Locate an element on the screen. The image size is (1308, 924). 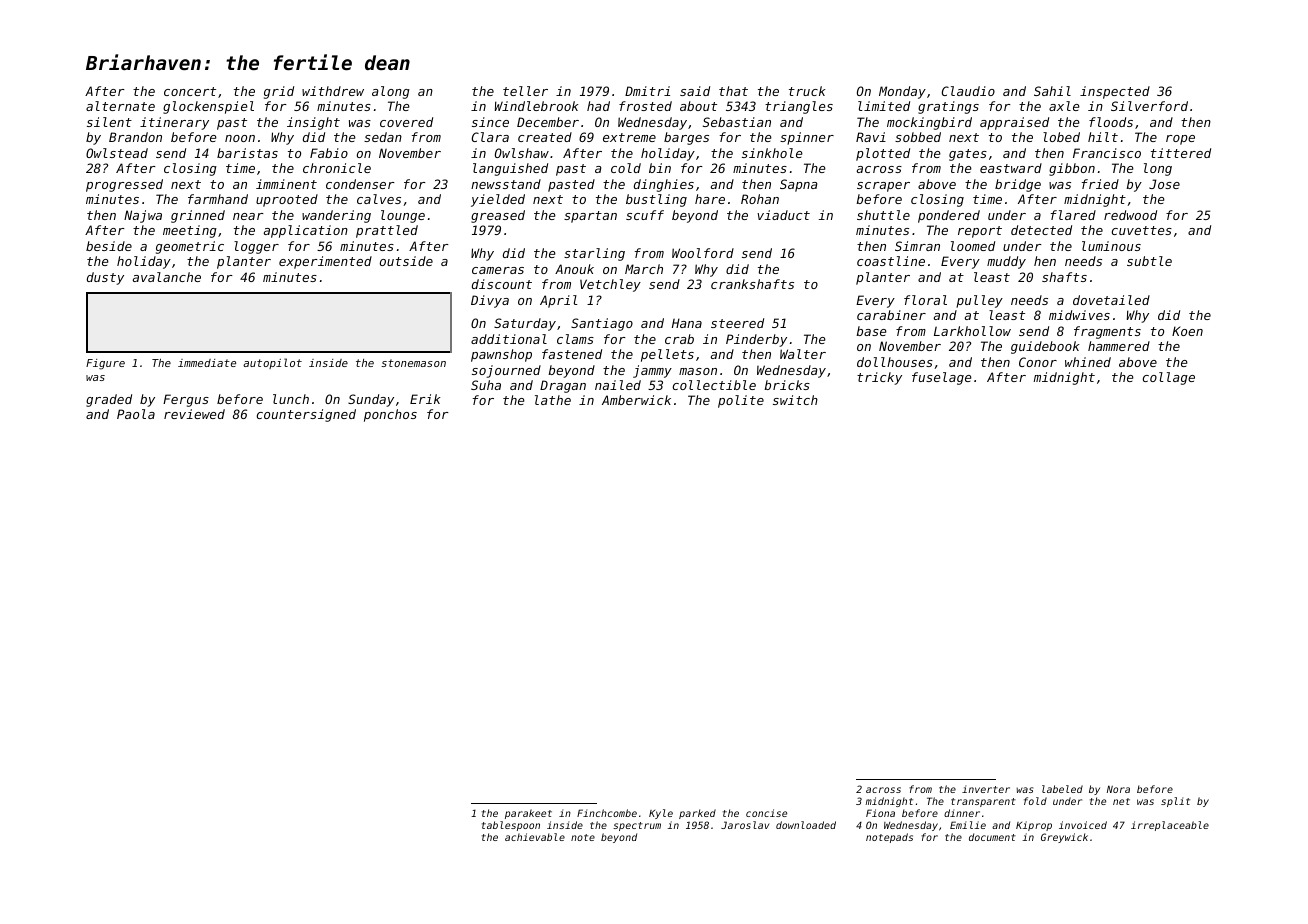
polite is located at coordinates (741, 401).
